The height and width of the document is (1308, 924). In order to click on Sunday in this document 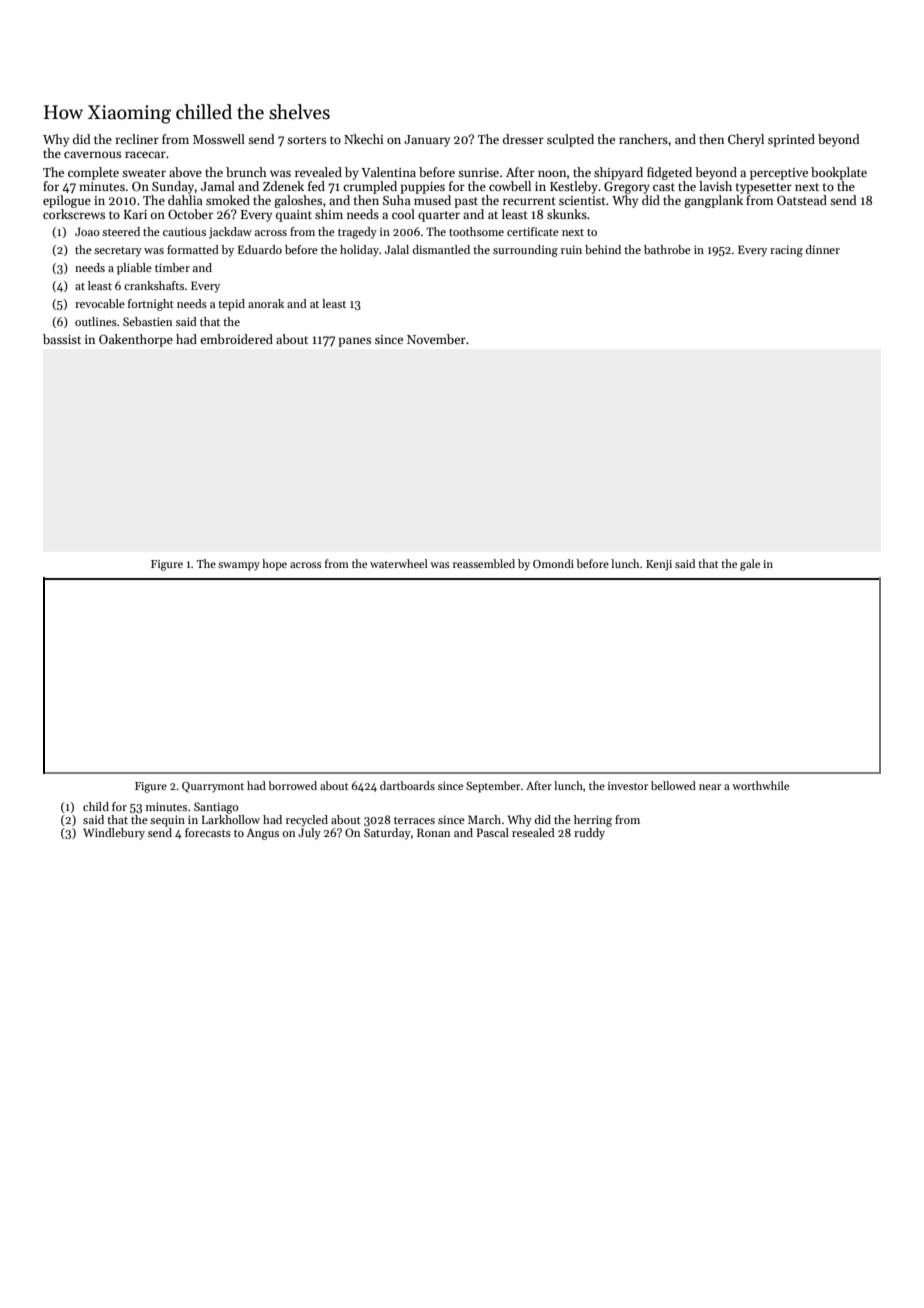, I will do `click(173, 187)`.
